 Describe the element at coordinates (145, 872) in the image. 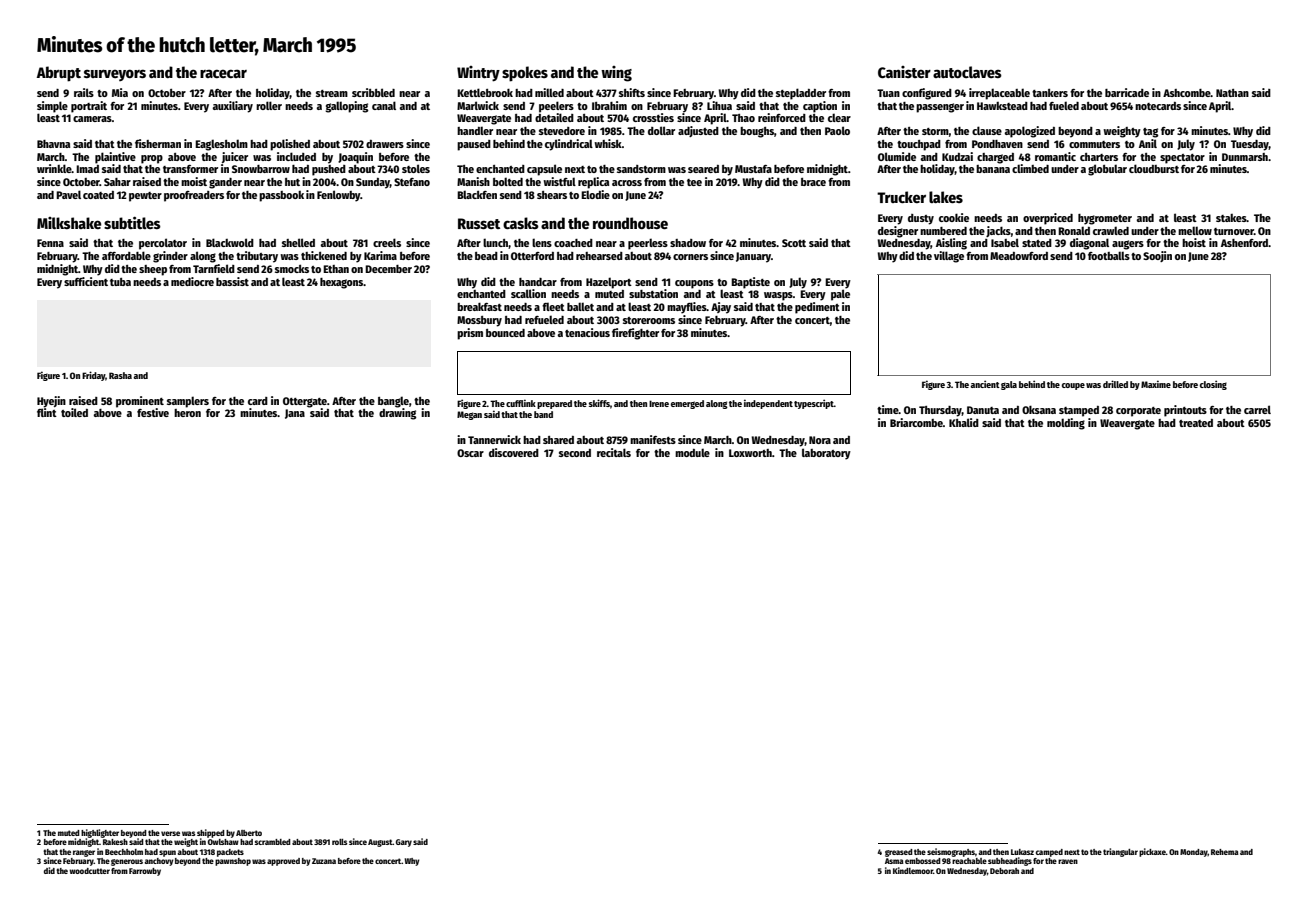

I see `Farrowby` at that location.
